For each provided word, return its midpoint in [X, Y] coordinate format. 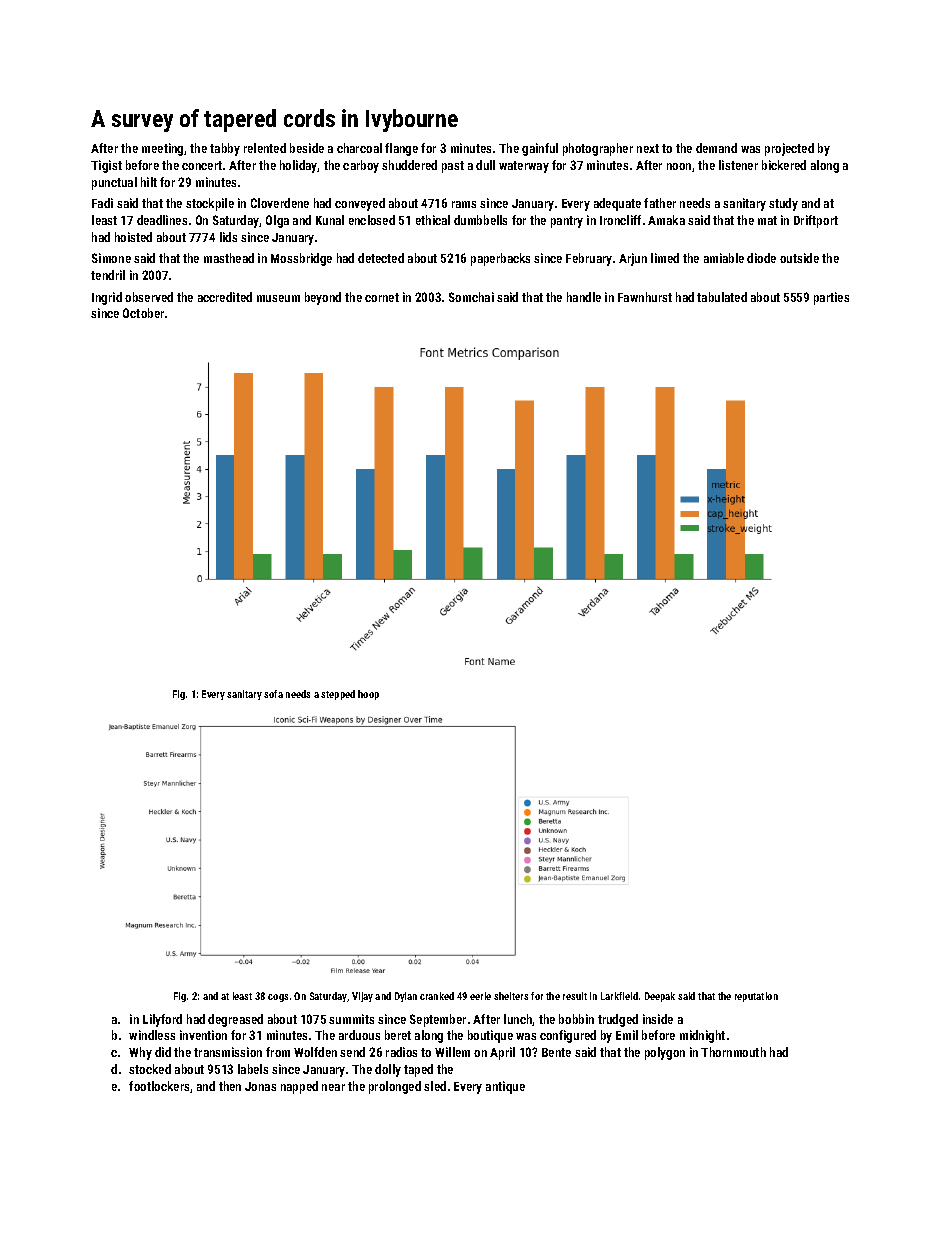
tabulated [722, 297]
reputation [756, 997]
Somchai [471, 297]
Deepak [660, 997]
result [575, 996]
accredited [225, 297]
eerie [480, 996]
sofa [273, 694]
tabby [225, 149]
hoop [368, 695]
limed [665, 258]
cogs [278, 998]
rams [464, 204]
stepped [338, 695]
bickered [784, 165]
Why [140, 1053]
